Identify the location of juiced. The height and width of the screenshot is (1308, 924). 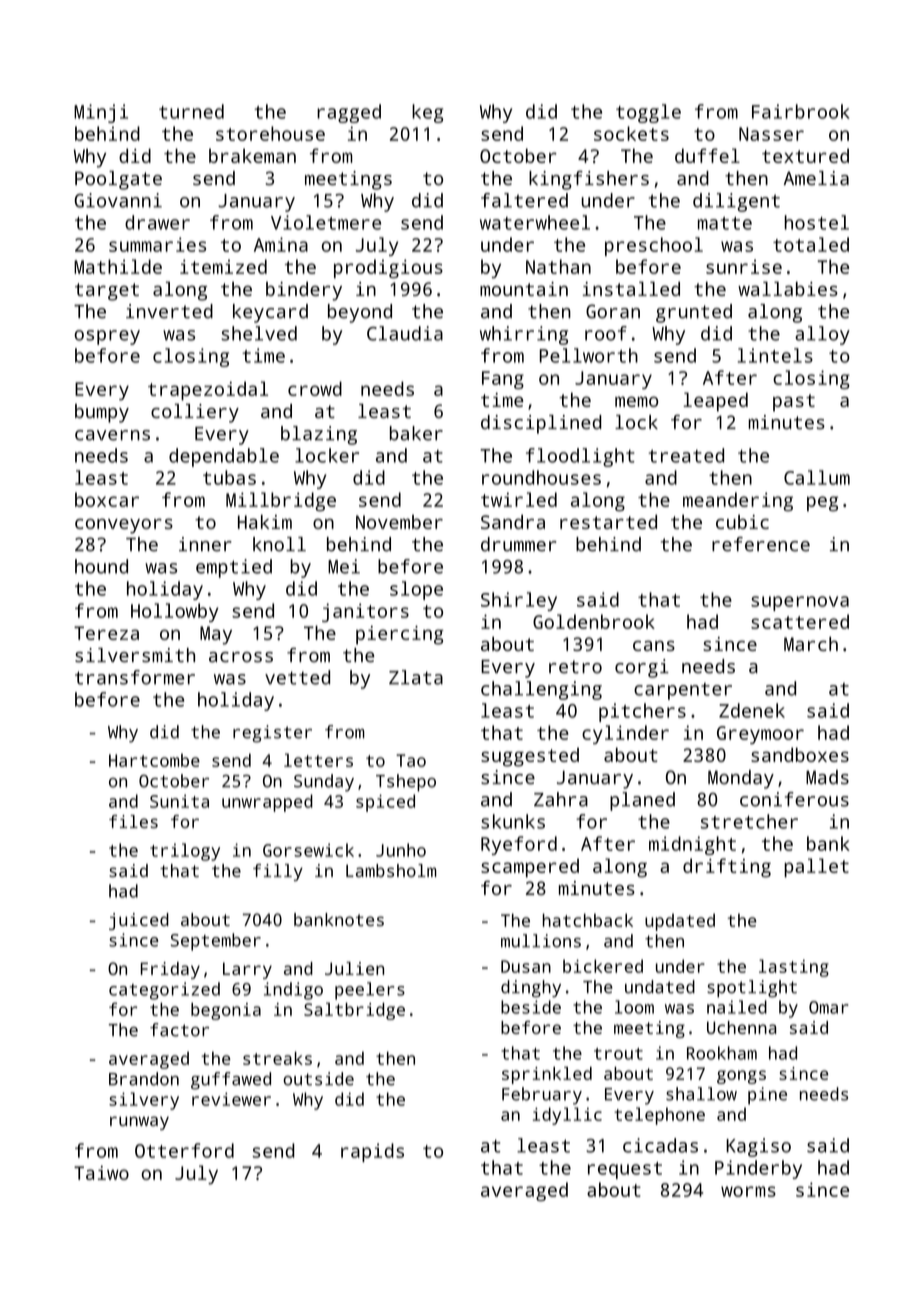
(139, 921).
